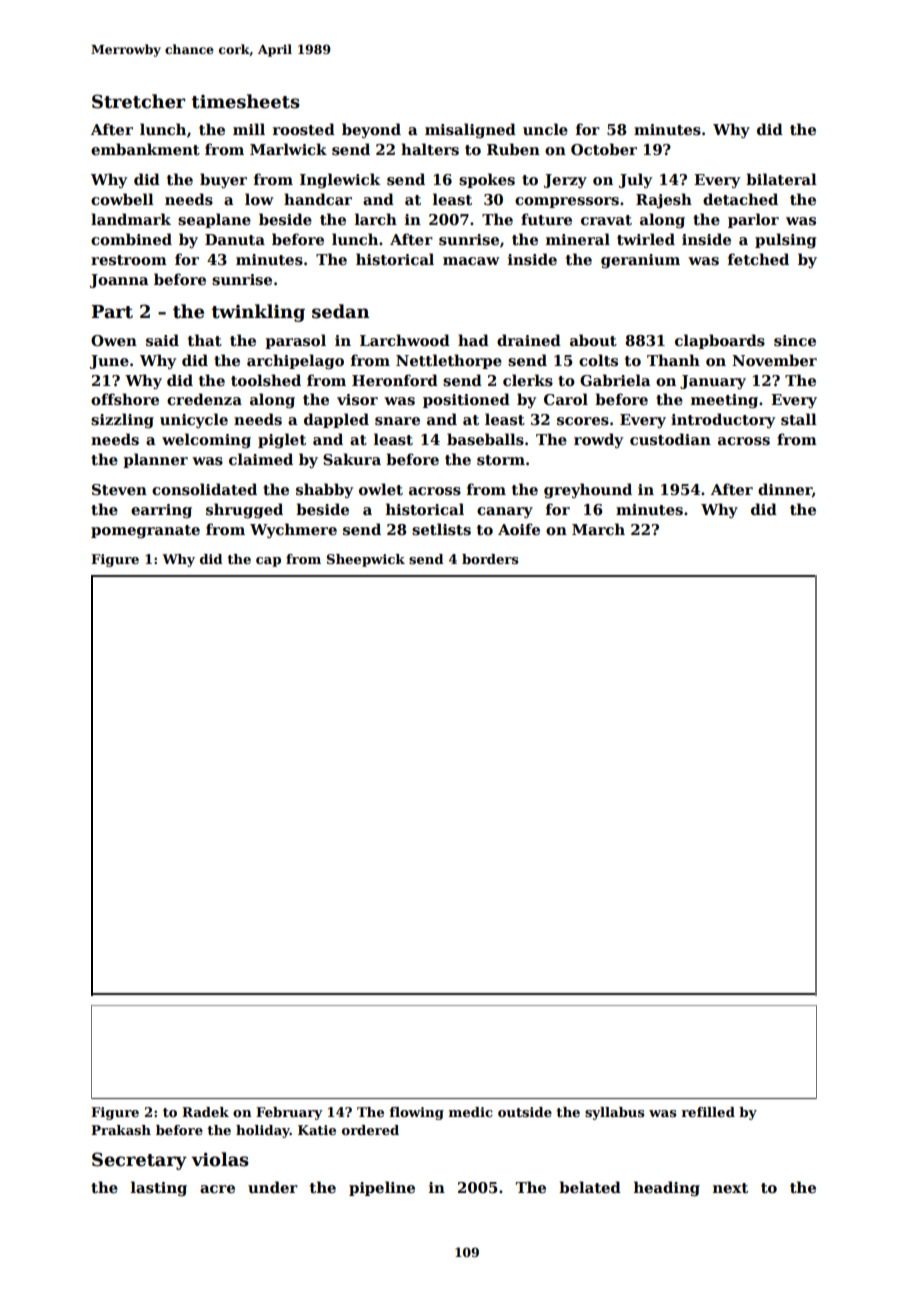  I want to click on Radek, so click(205, 1112).
